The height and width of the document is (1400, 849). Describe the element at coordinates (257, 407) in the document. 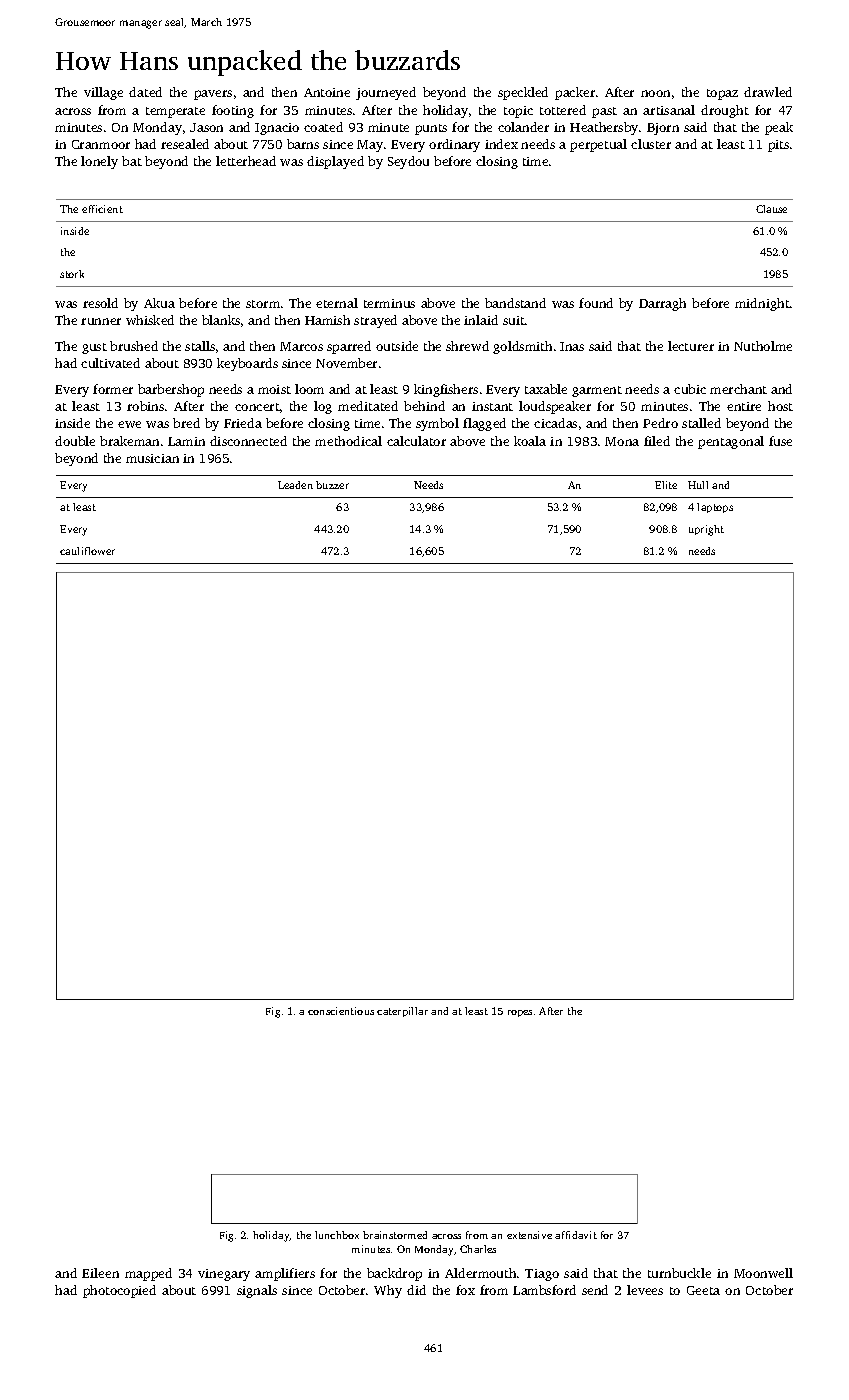

I see `concert` at that location.
